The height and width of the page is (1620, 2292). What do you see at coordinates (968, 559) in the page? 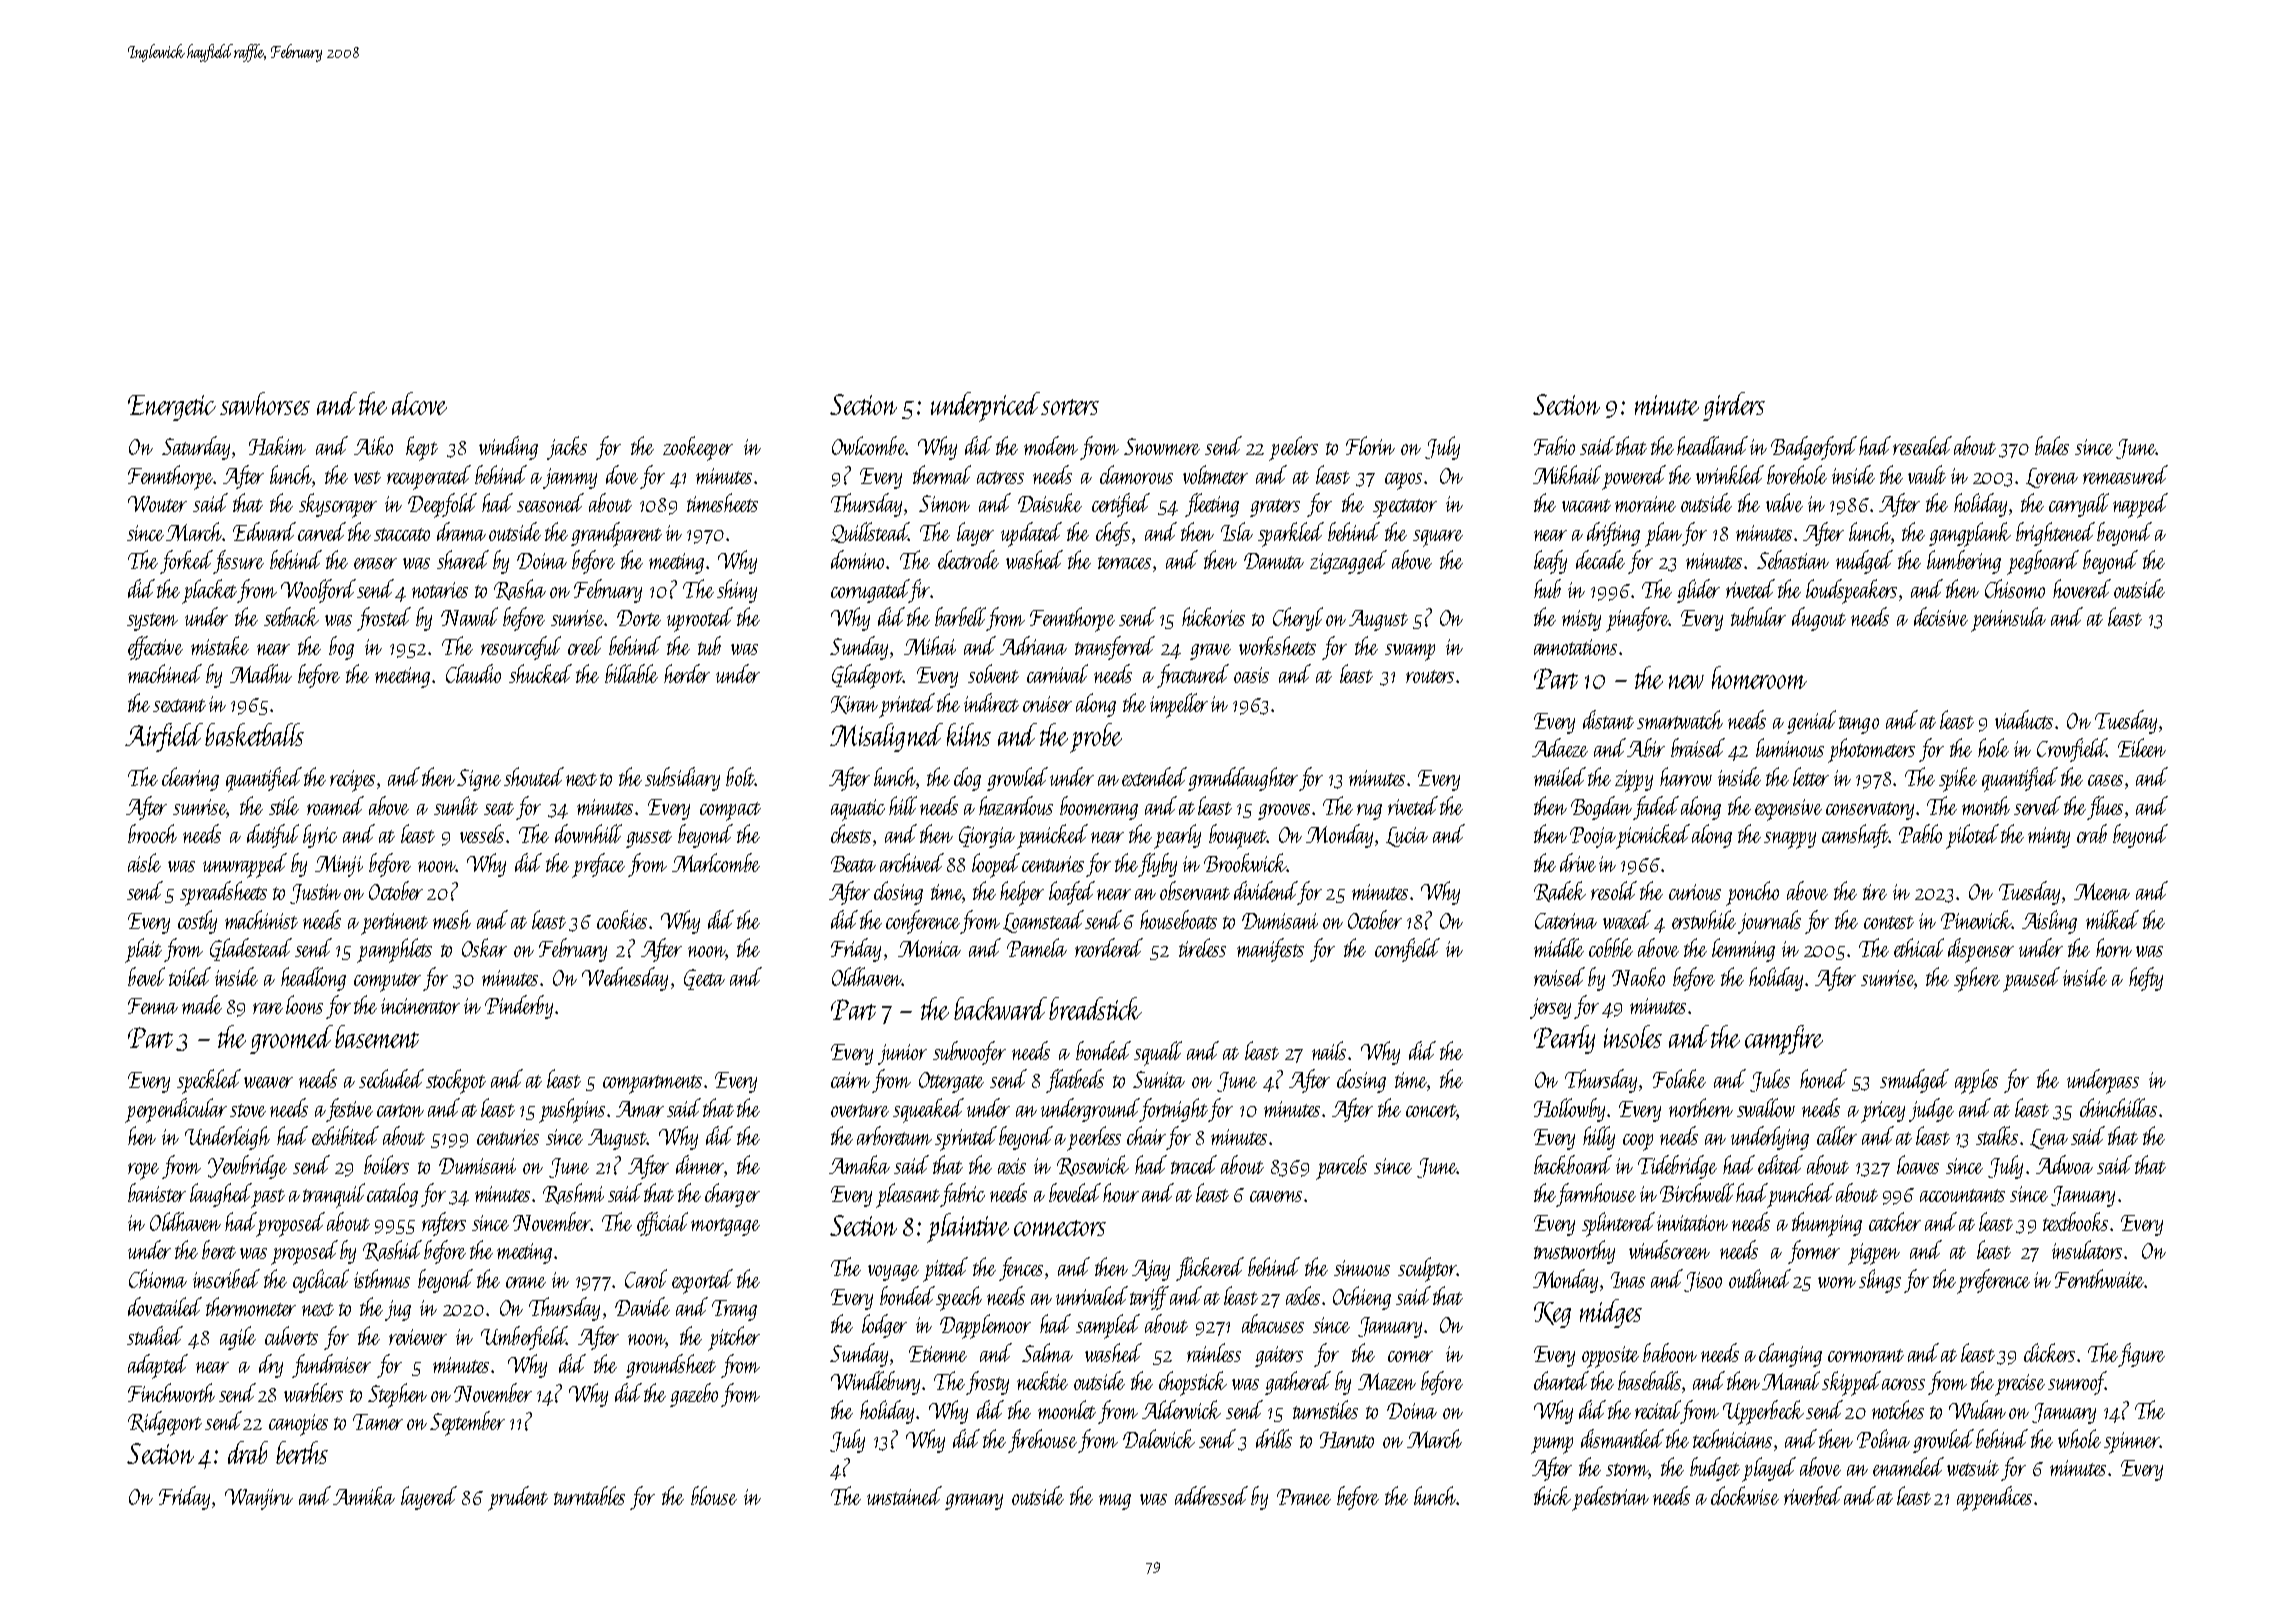
I see `electrode` at bounding box center [968, 559].
